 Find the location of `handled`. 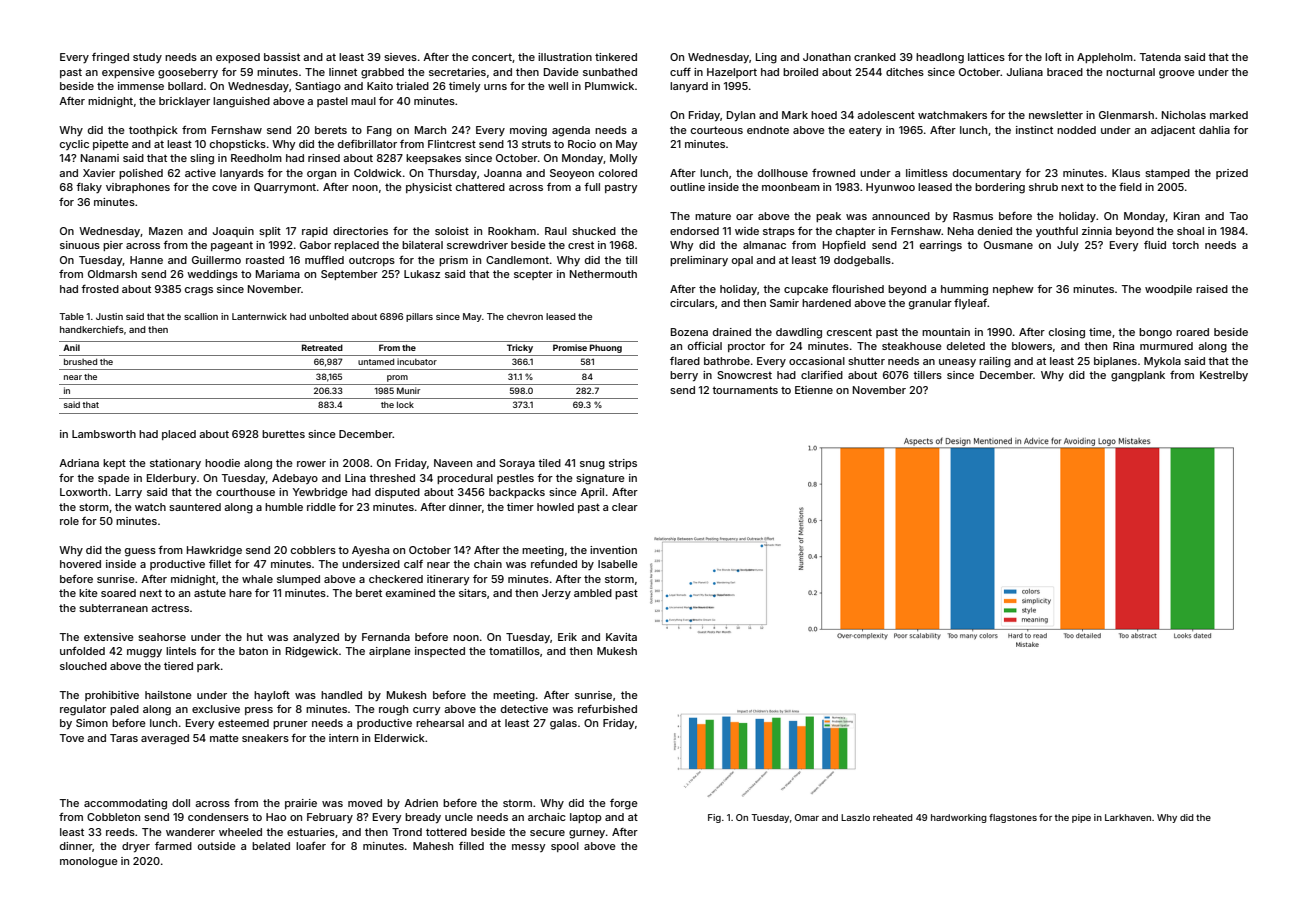

handled is located at coordinates (341, 695).
